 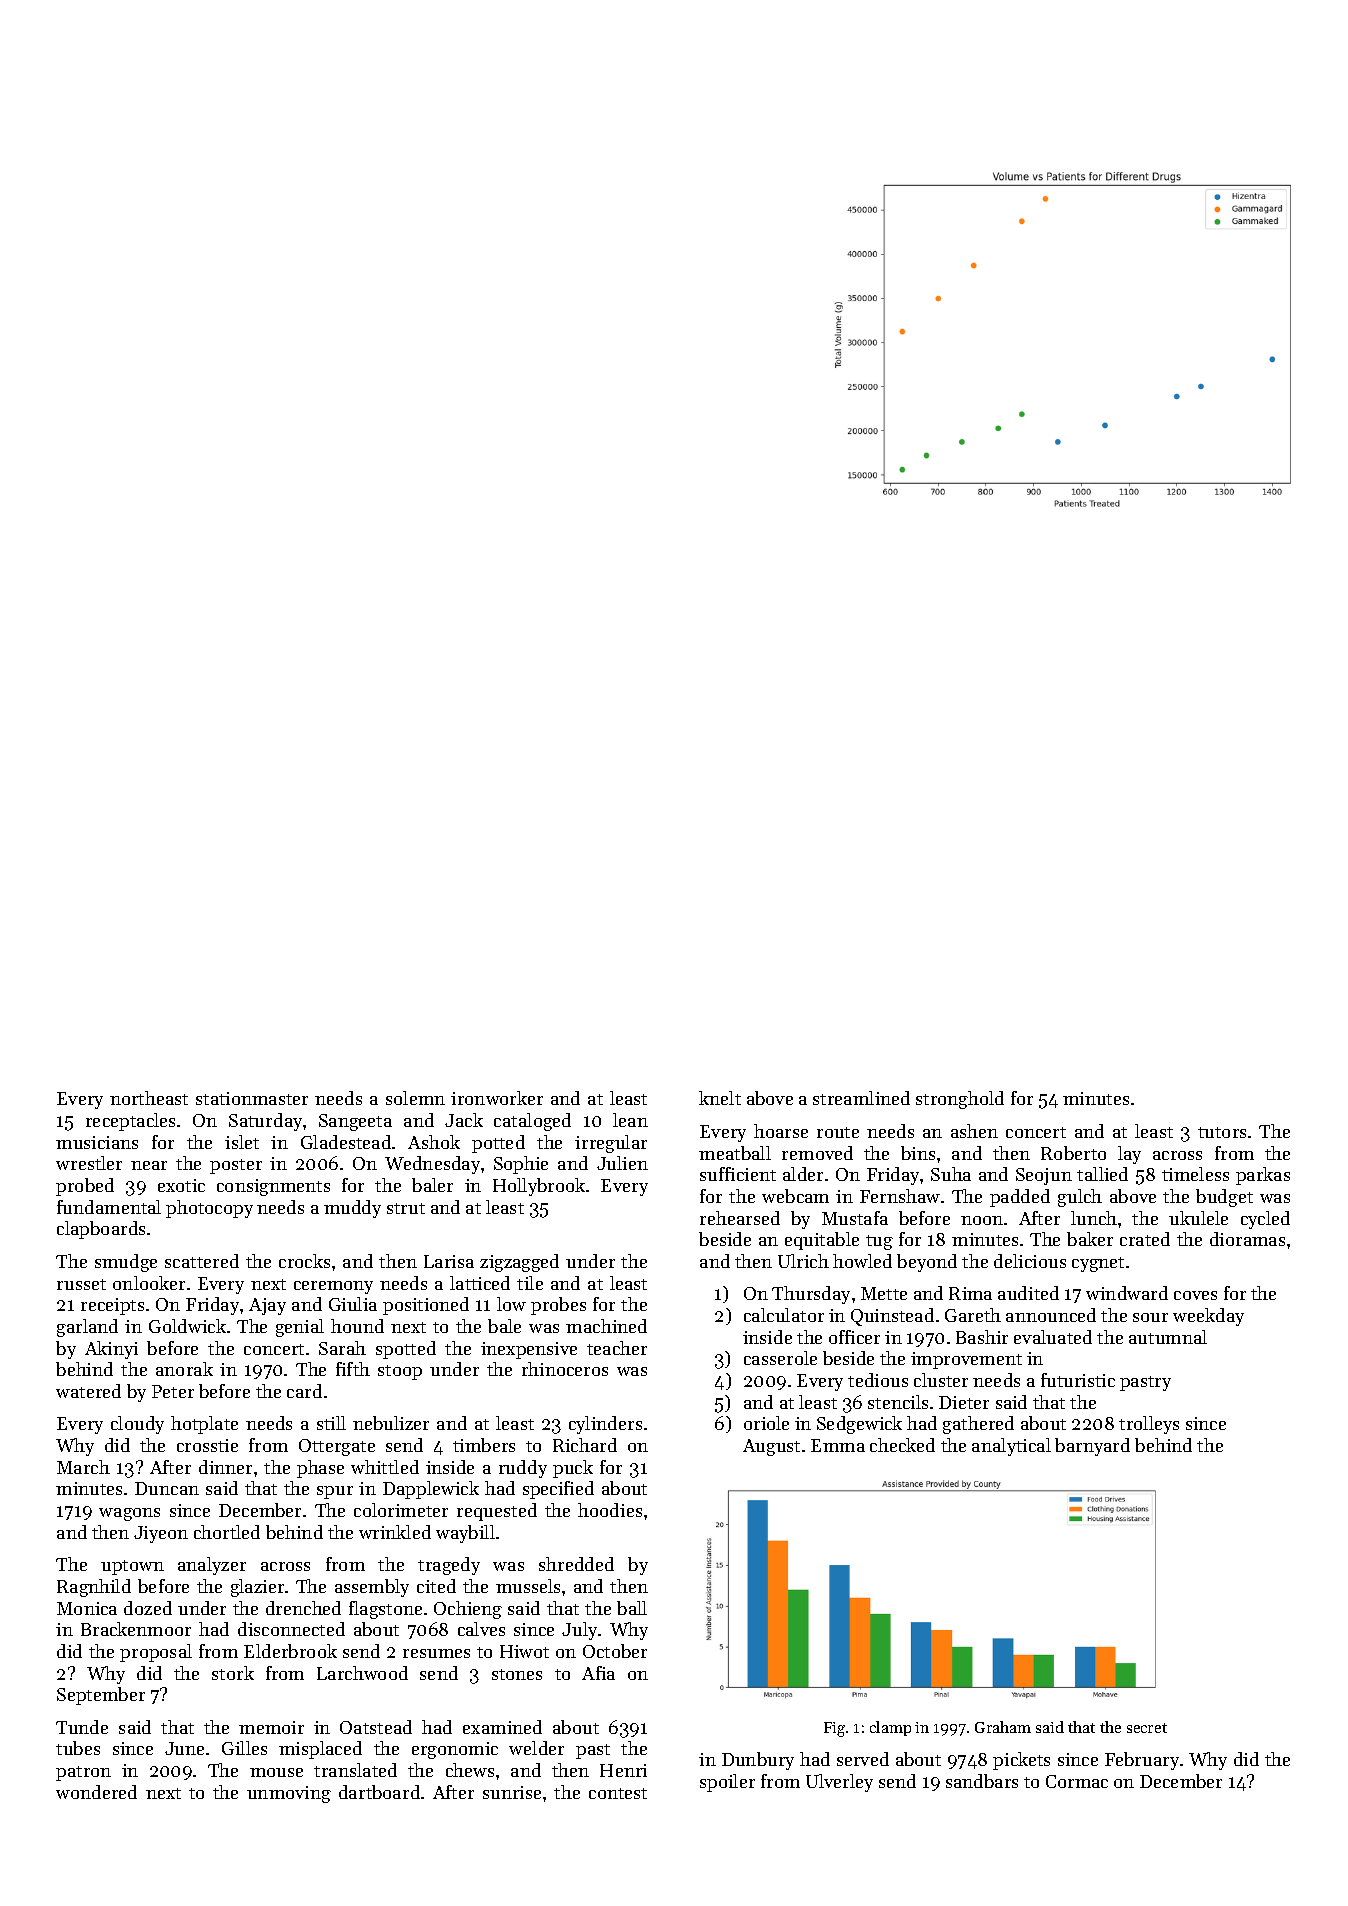 What do you see at coordinates (576, 1564) in the document?
I see `shredded` at bounding box center [576, 1564].
